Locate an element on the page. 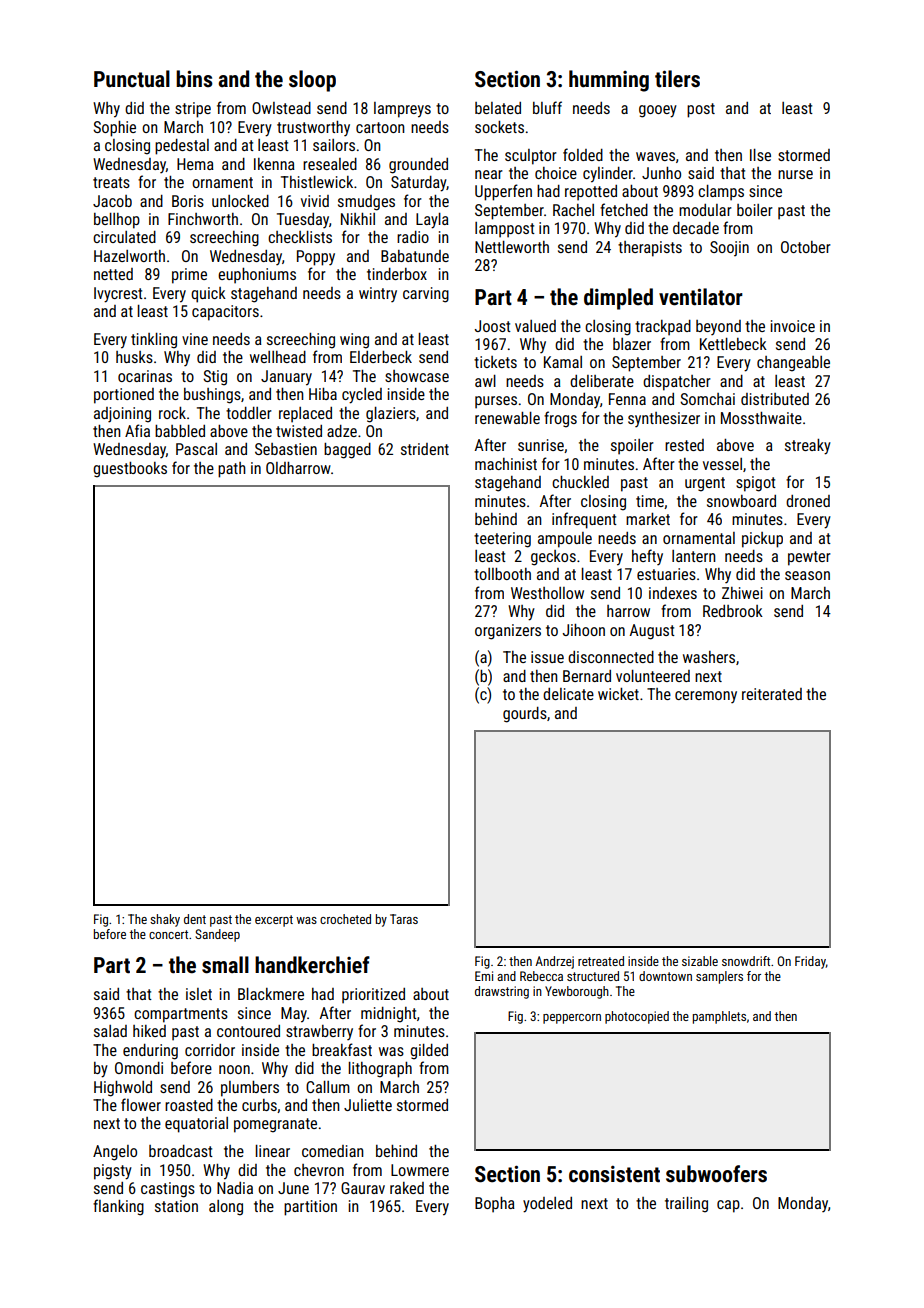 Image resolution: width=924 pixels, height=1308 pixels. Punctual is located at coordinates (132, 79).
